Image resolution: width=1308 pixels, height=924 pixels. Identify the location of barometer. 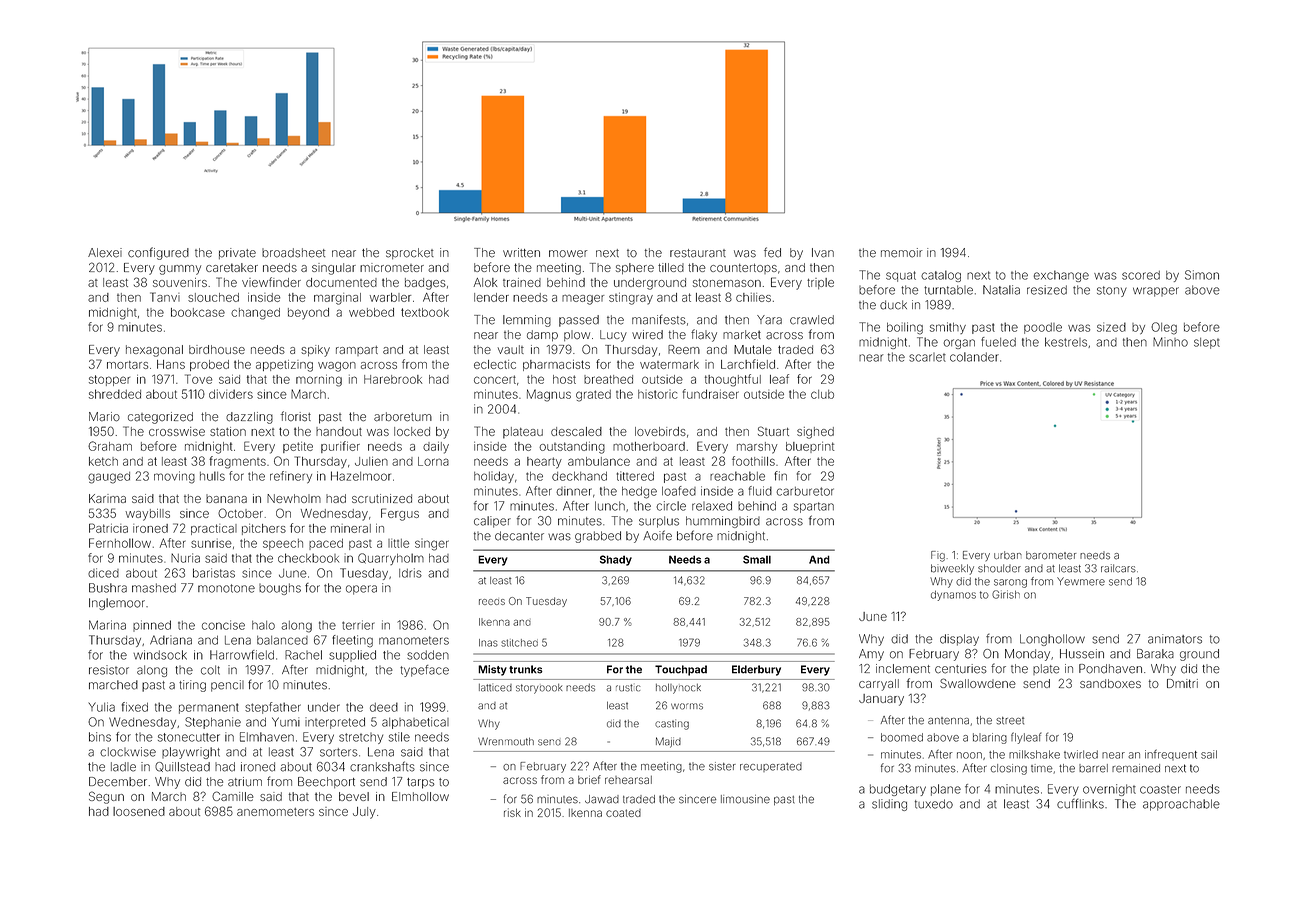
(1051, 555).
